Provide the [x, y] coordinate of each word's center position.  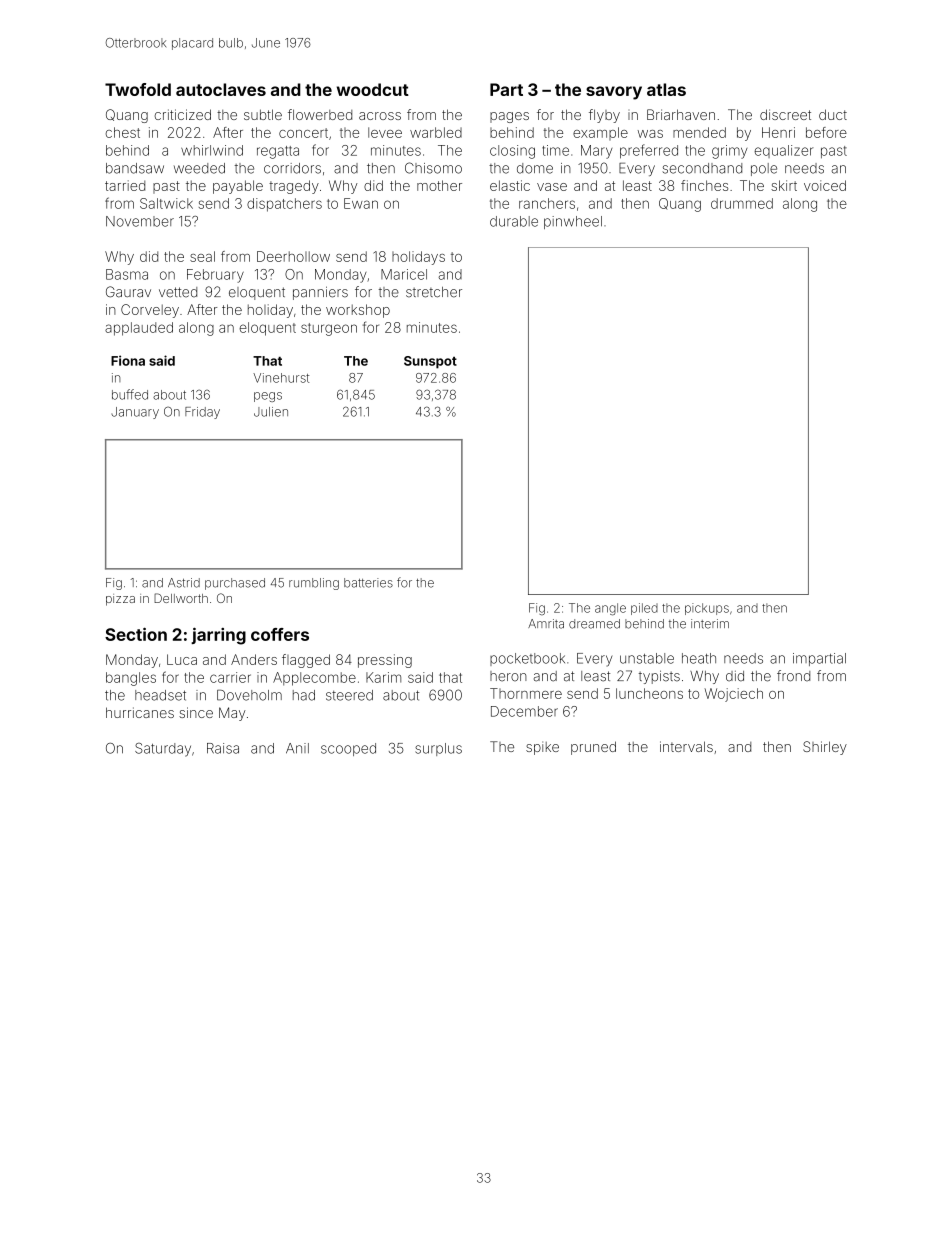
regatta [278, 152]
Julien [271, 412]
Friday [202, 413]
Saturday [163, 750]
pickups [707, 609]
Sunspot [430, 362]
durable [514, 221]
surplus [438, 749]
